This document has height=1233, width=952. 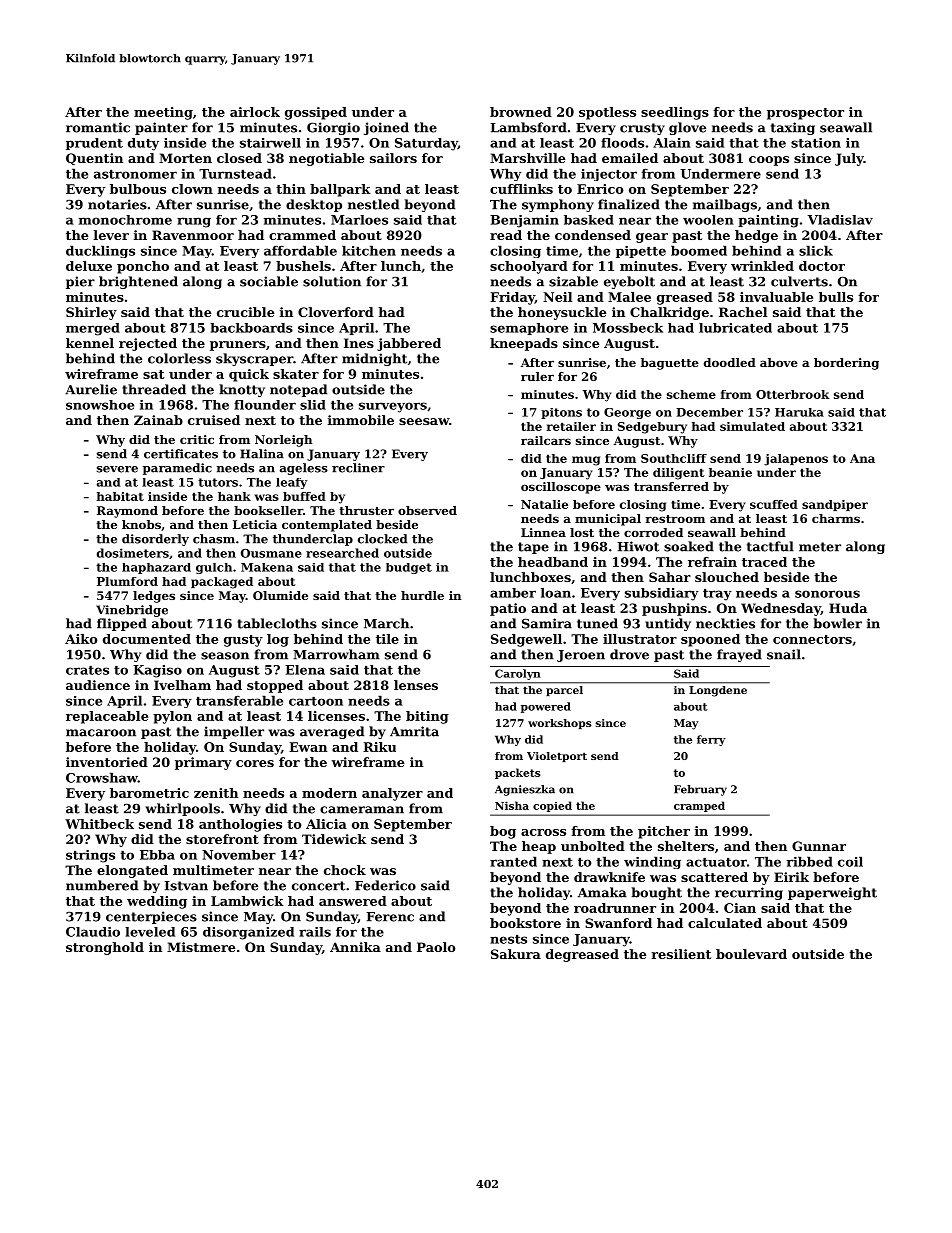 I want to click on bulls, so click(x=836, y=297).
